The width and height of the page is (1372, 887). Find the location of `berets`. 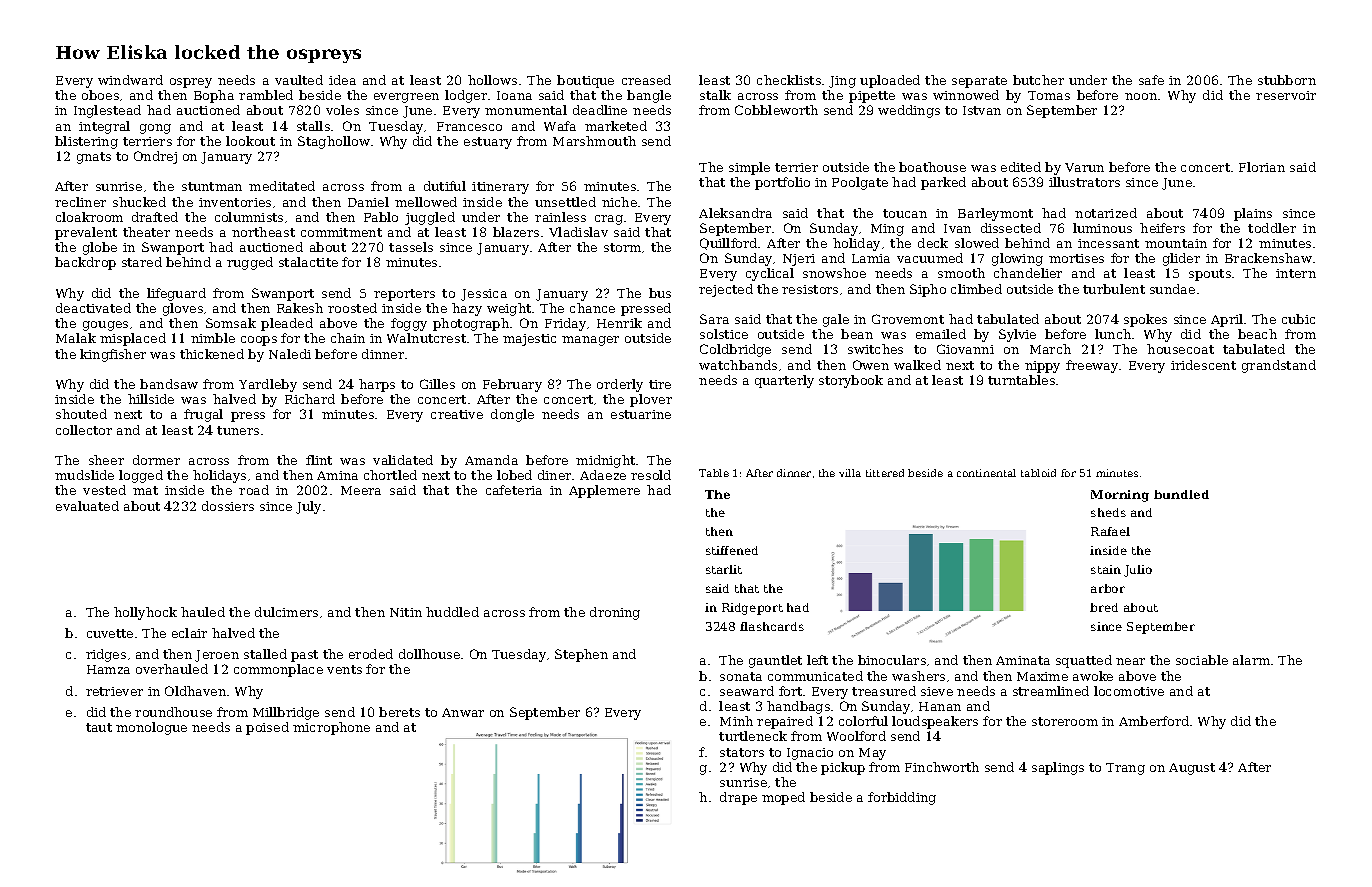

berets is located at coordinates (399, 712).
